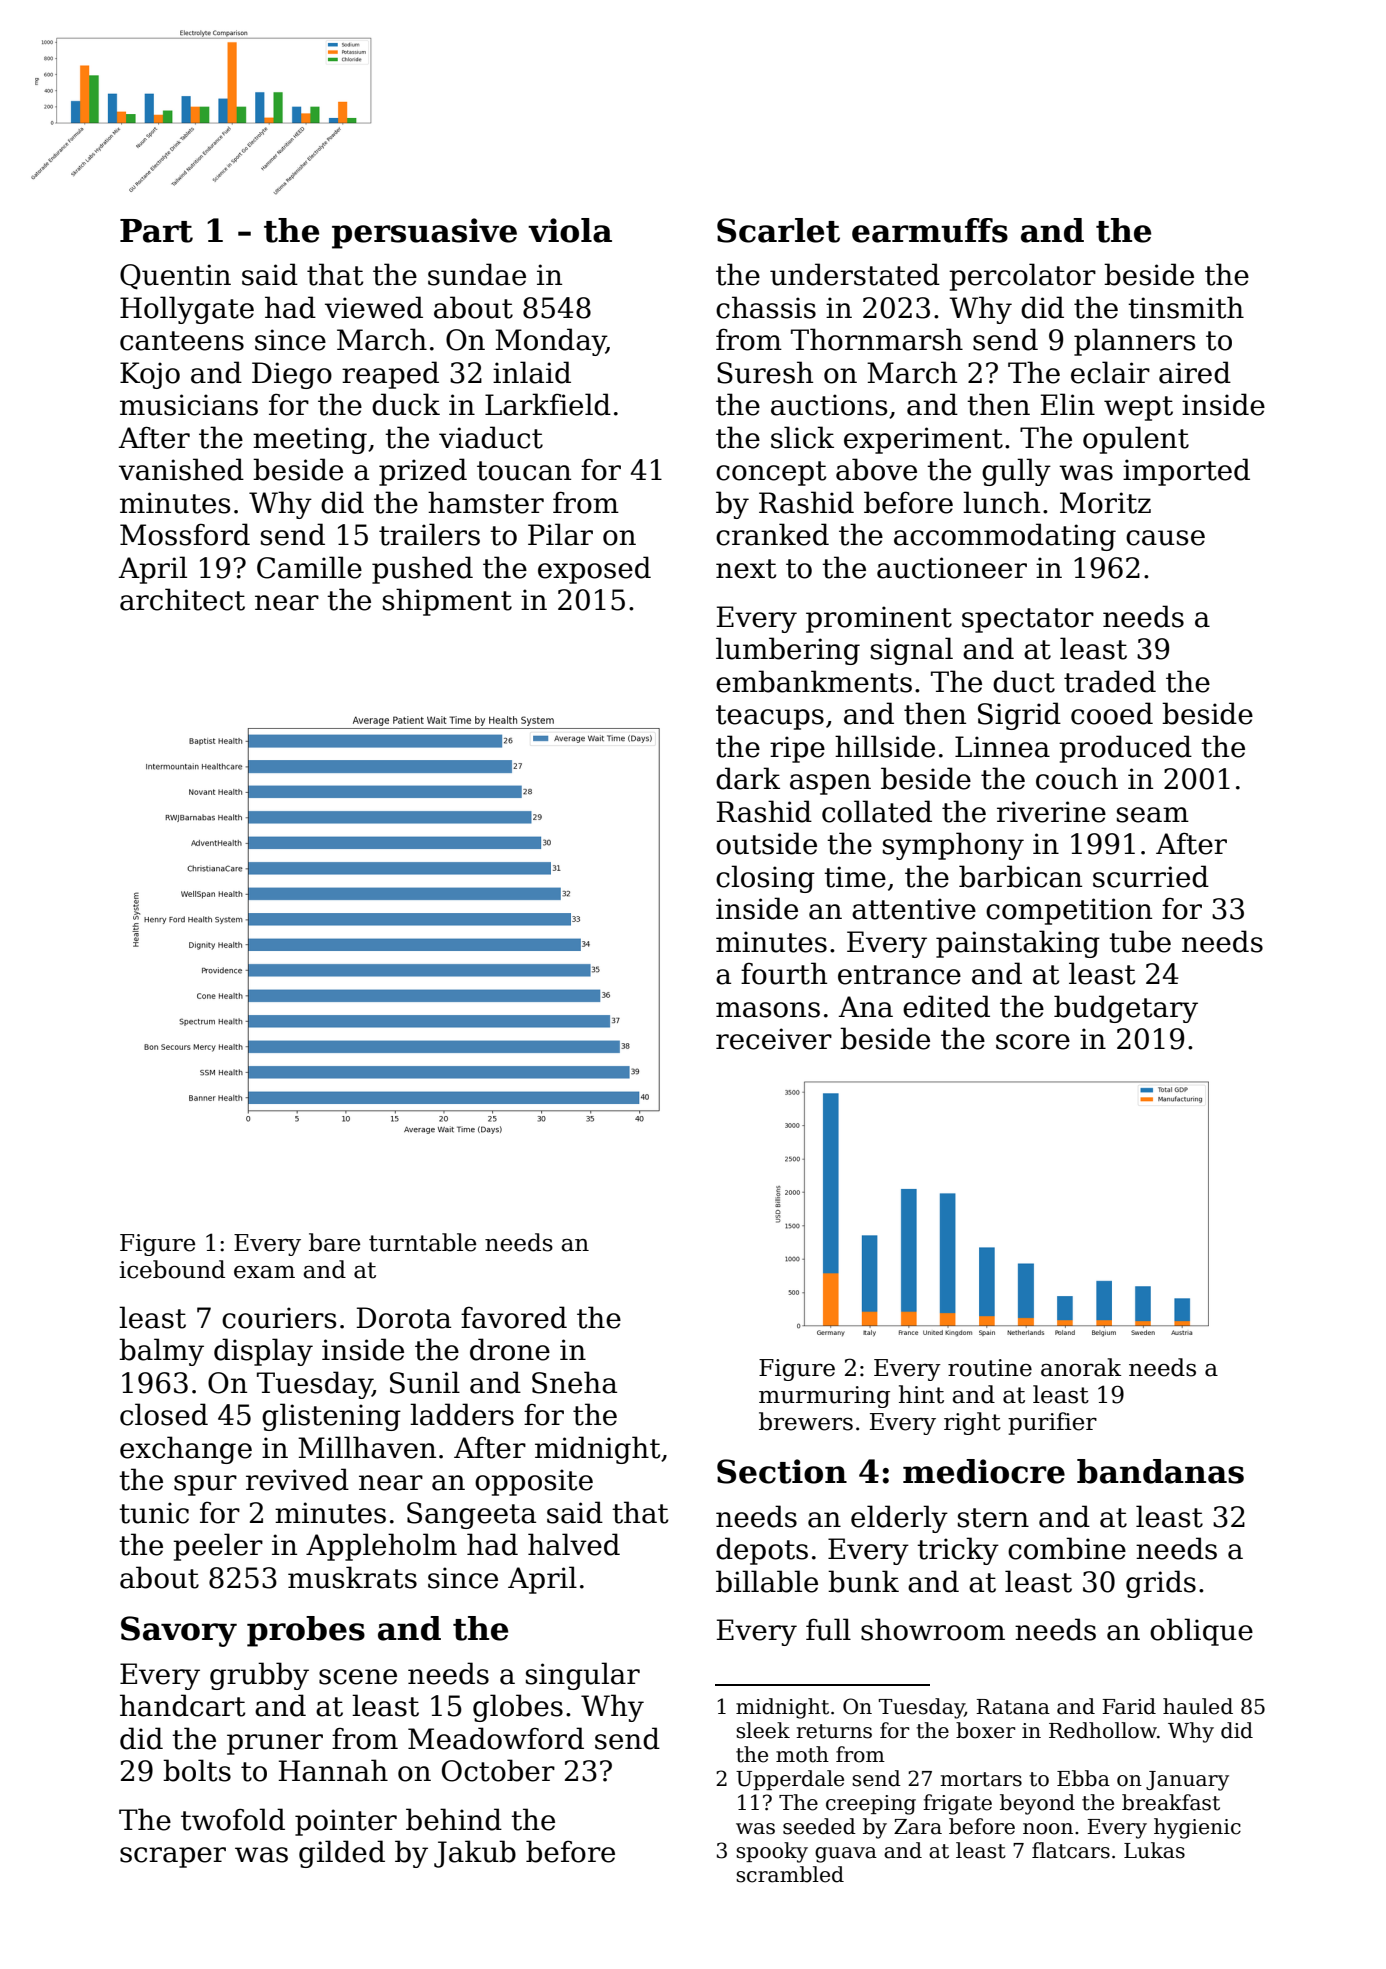 The image size is (1386, 1969). I want to click on Elin, so click(1068, 404).
